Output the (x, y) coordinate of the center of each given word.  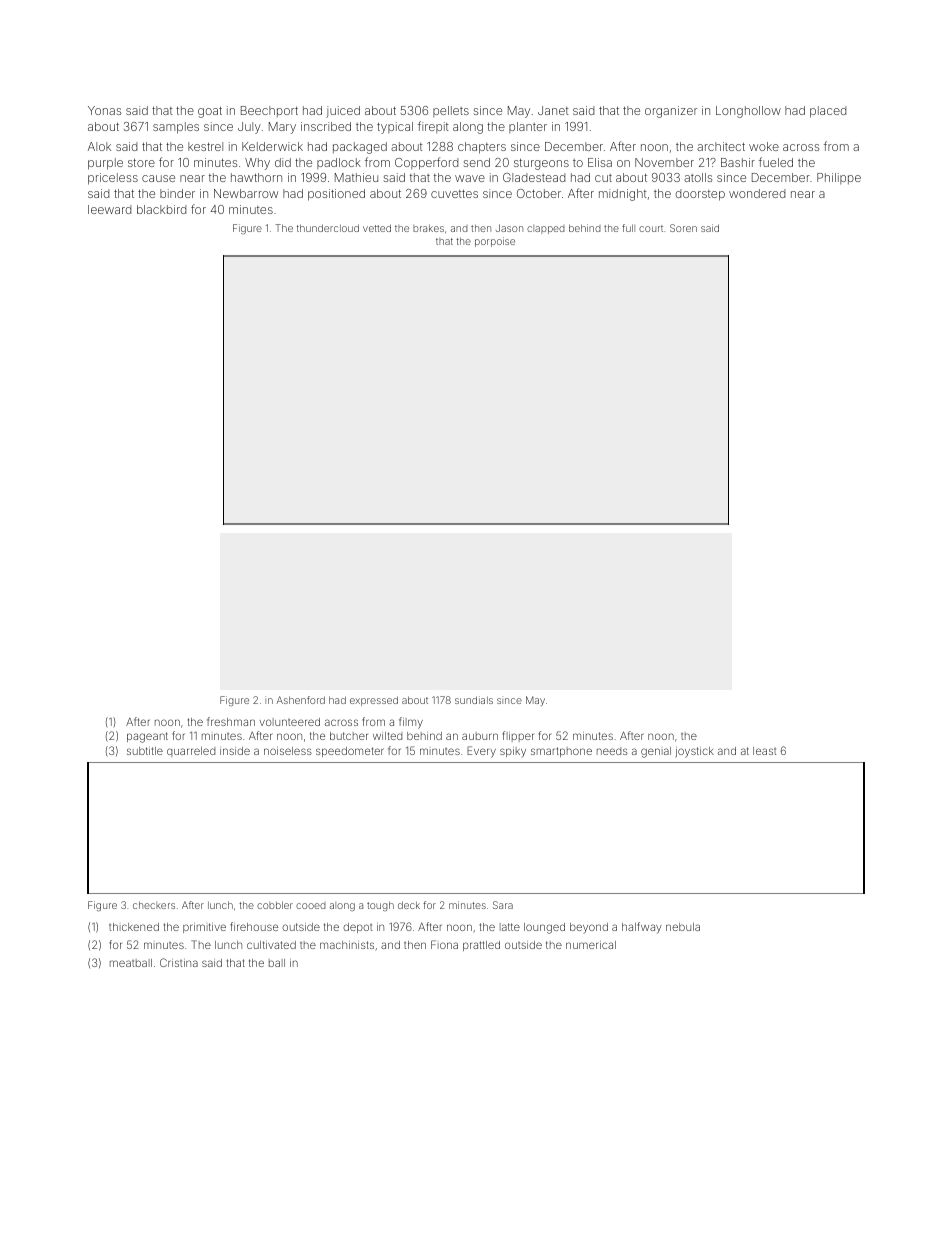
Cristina (179, 962)
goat (210, 112)
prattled (481, 946)
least (764, 751)
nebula (683, 927)
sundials (474, 700)
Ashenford (300, 700)
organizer (671, 112)
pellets (451, 111)
